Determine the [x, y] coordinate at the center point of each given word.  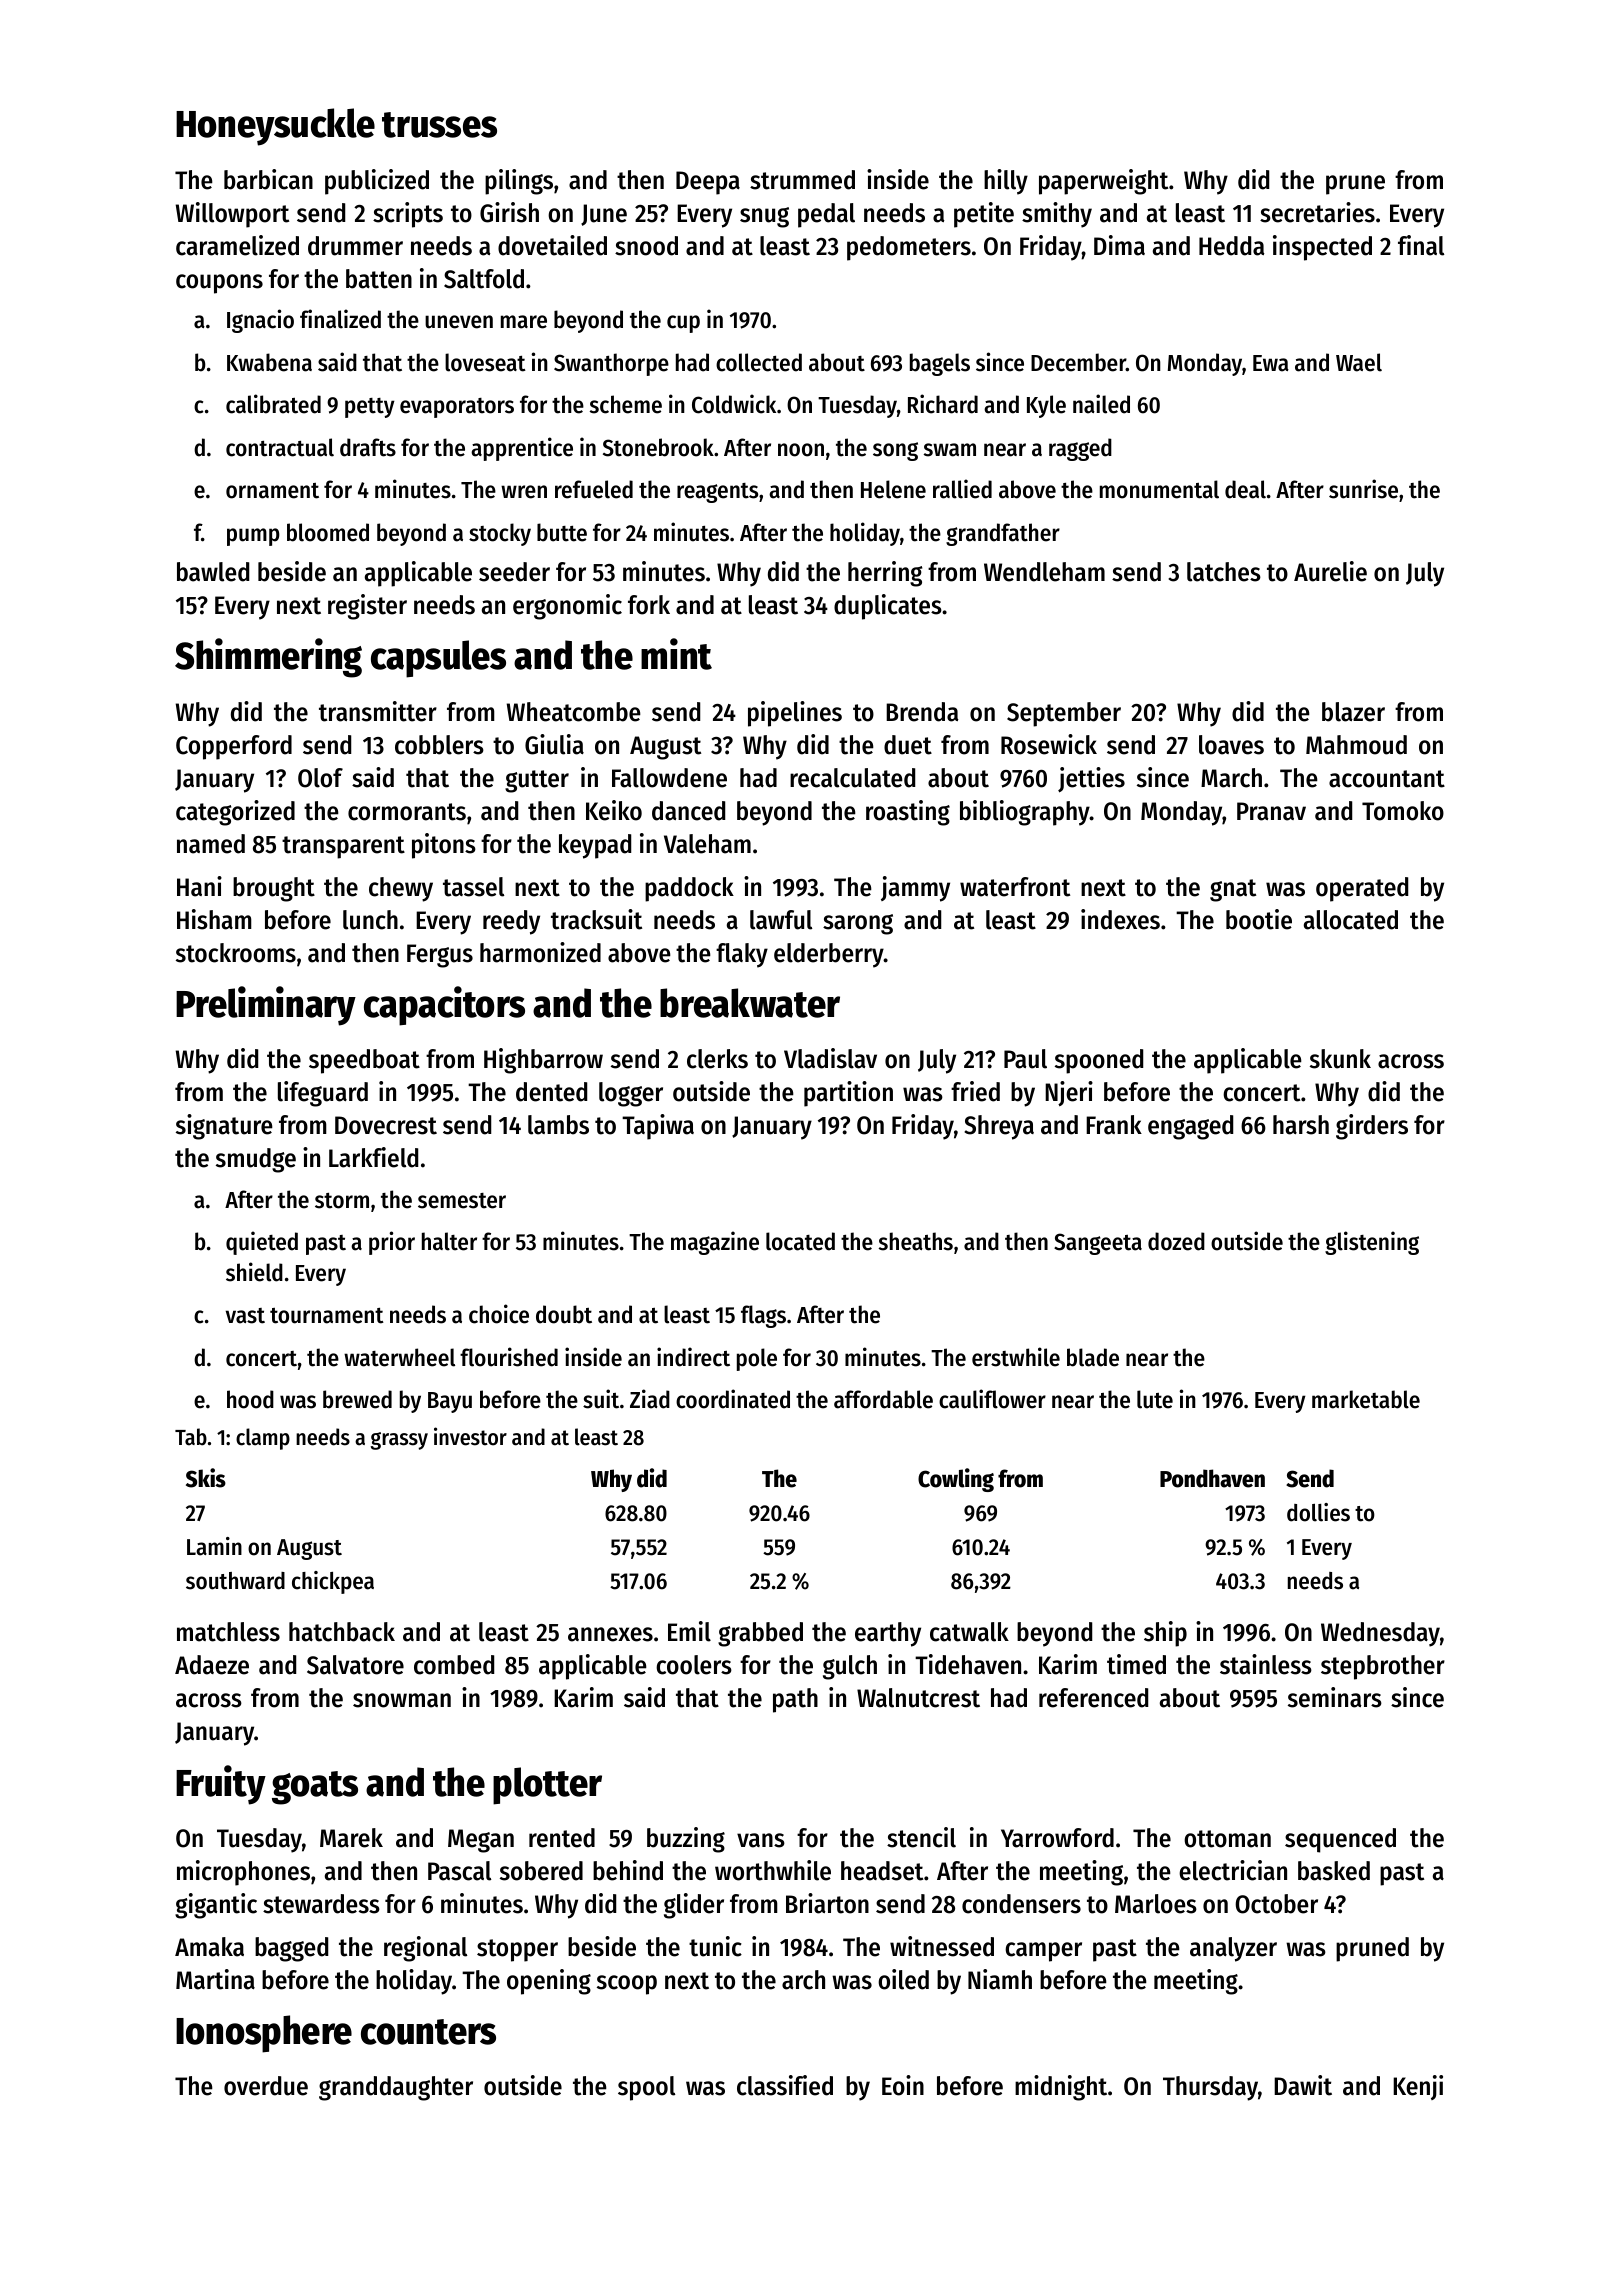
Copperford [234, 747]
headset [882, 1871]
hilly [1006, 182]
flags [763, 1316]
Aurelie [1330, 571]
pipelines [795, 714]
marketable [1366, 1399]
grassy [399, 1441]
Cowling [956, 1480]
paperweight [1103, 182]
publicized [377, 182]
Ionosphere [264, 2034]
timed [1136, 1664]
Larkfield [373, 1157]
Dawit [1303, 2085]
